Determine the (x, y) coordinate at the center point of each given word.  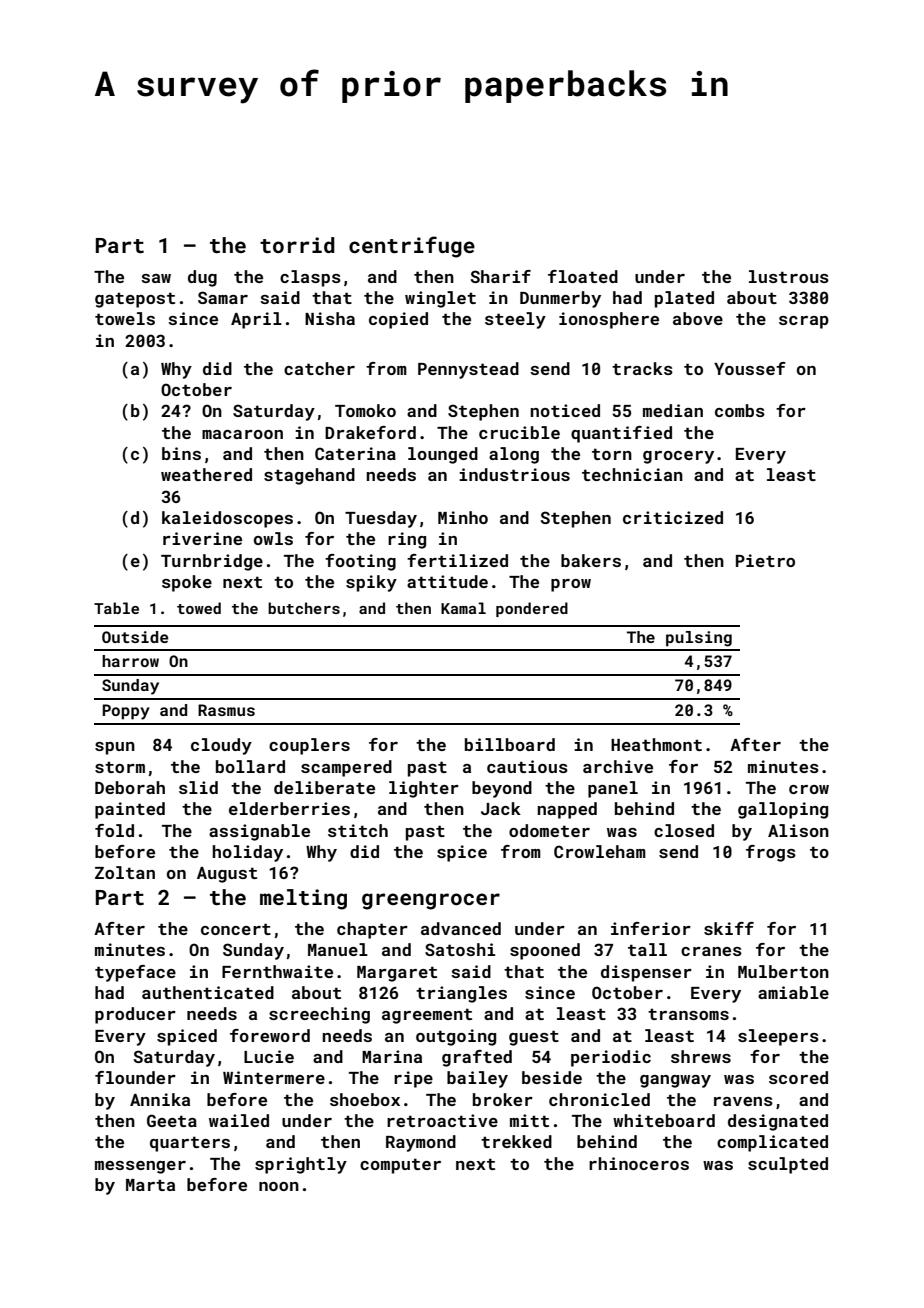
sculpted (788, 1165)
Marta (150, 1185)
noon (279, 1186)
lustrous (789, 276)
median (673, 410)
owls (273, 538)
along (514, 455)
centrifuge (412, 247)
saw (156, 278)
